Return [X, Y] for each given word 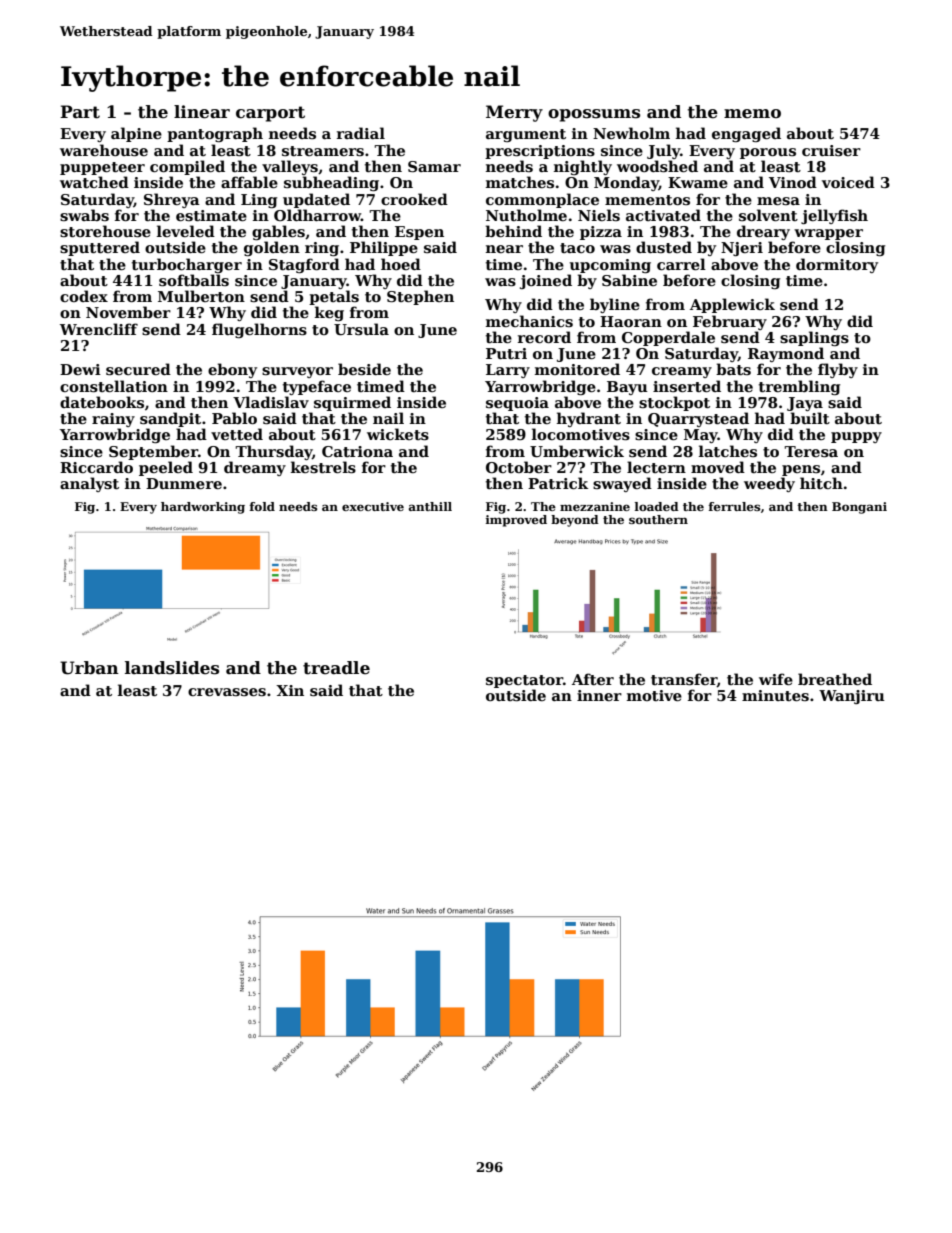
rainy [113, 420]
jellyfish [834, 216]
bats [733, 369]
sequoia [517, 404]
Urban [89, 668]
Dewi [80, 369]
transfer [684, 680]
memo [752, 114]
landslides [172, 668]
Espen [419, 233]
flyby [838, 370]
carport [270, 114]
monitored [577, 369]
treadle [336, 668]
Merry [514, 113]
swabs [84, 215]
